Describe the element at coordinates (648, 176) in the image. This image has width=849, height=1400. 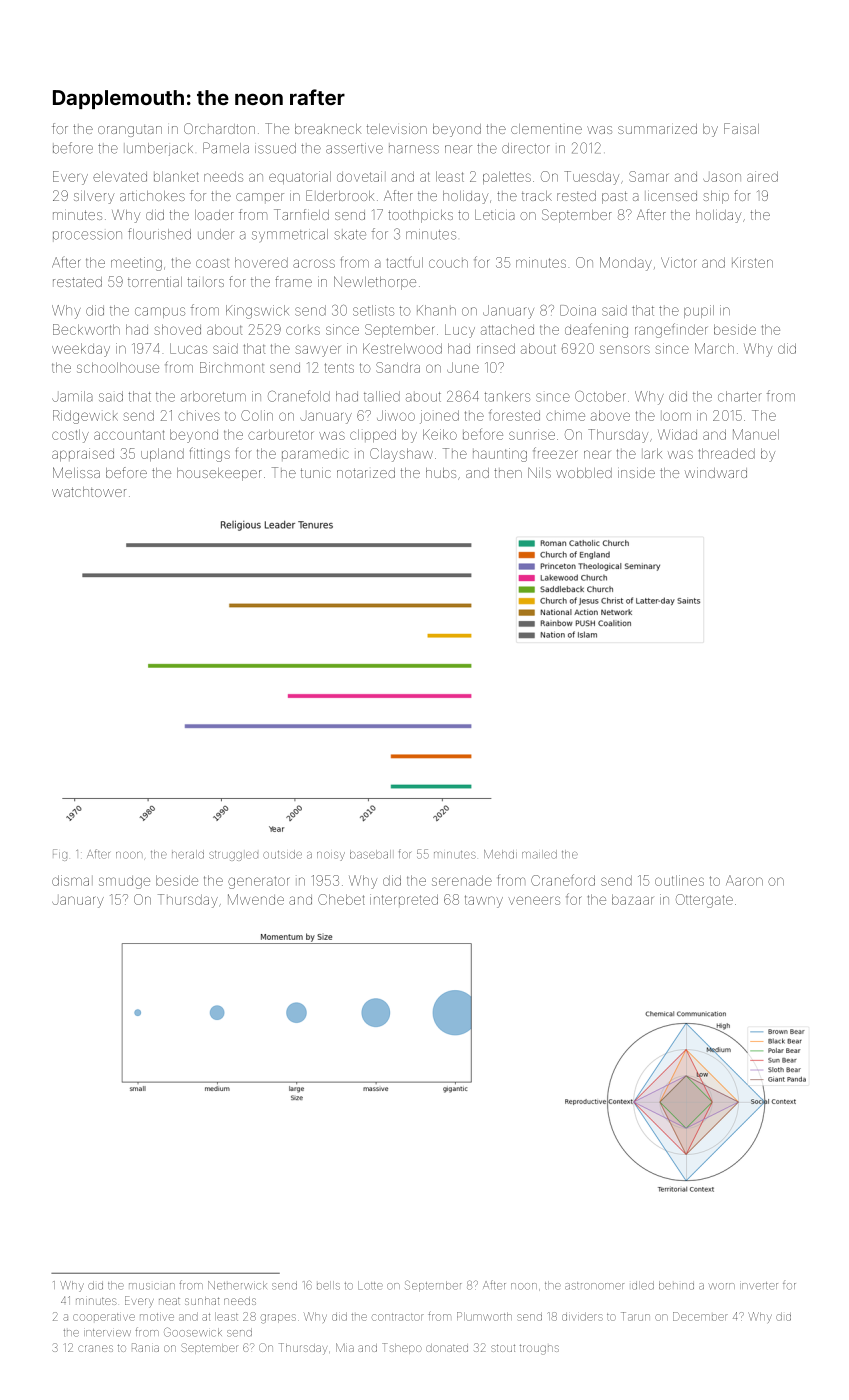
I see `Samar` at that location.
